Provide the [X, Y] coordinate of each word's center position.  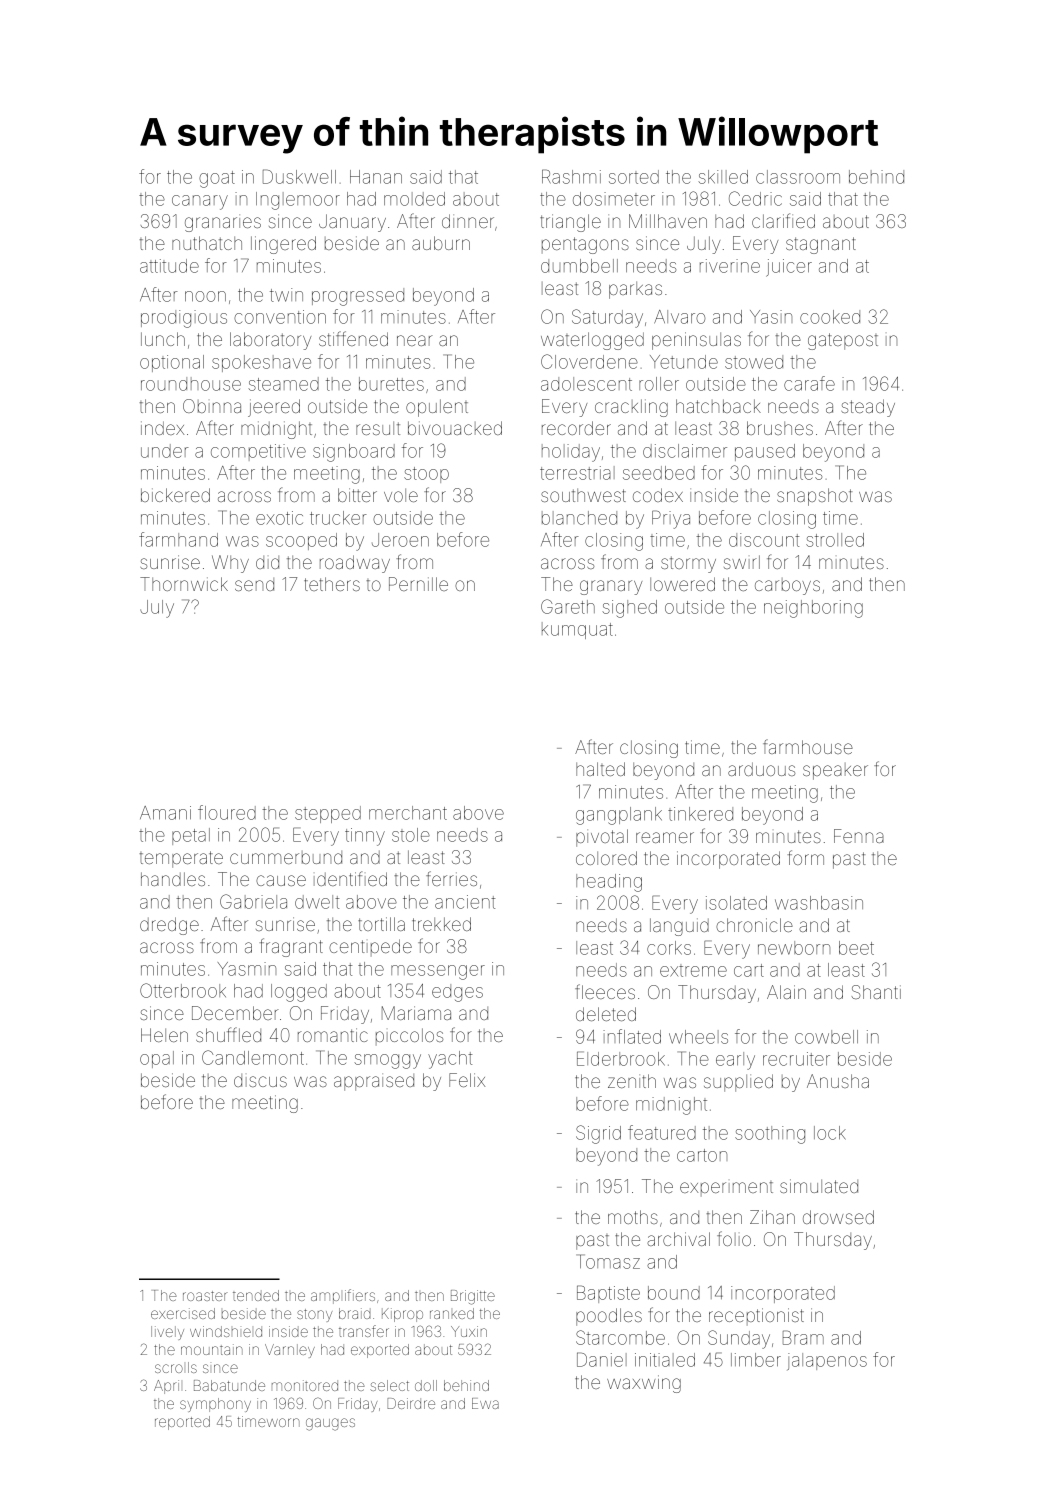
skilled [723, 177]
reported [182, 1423]
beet [856, 948]
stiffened [353, 338]
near [415, 340]
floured [227, 812]
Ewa [485, 1403]
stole [411, 835]
